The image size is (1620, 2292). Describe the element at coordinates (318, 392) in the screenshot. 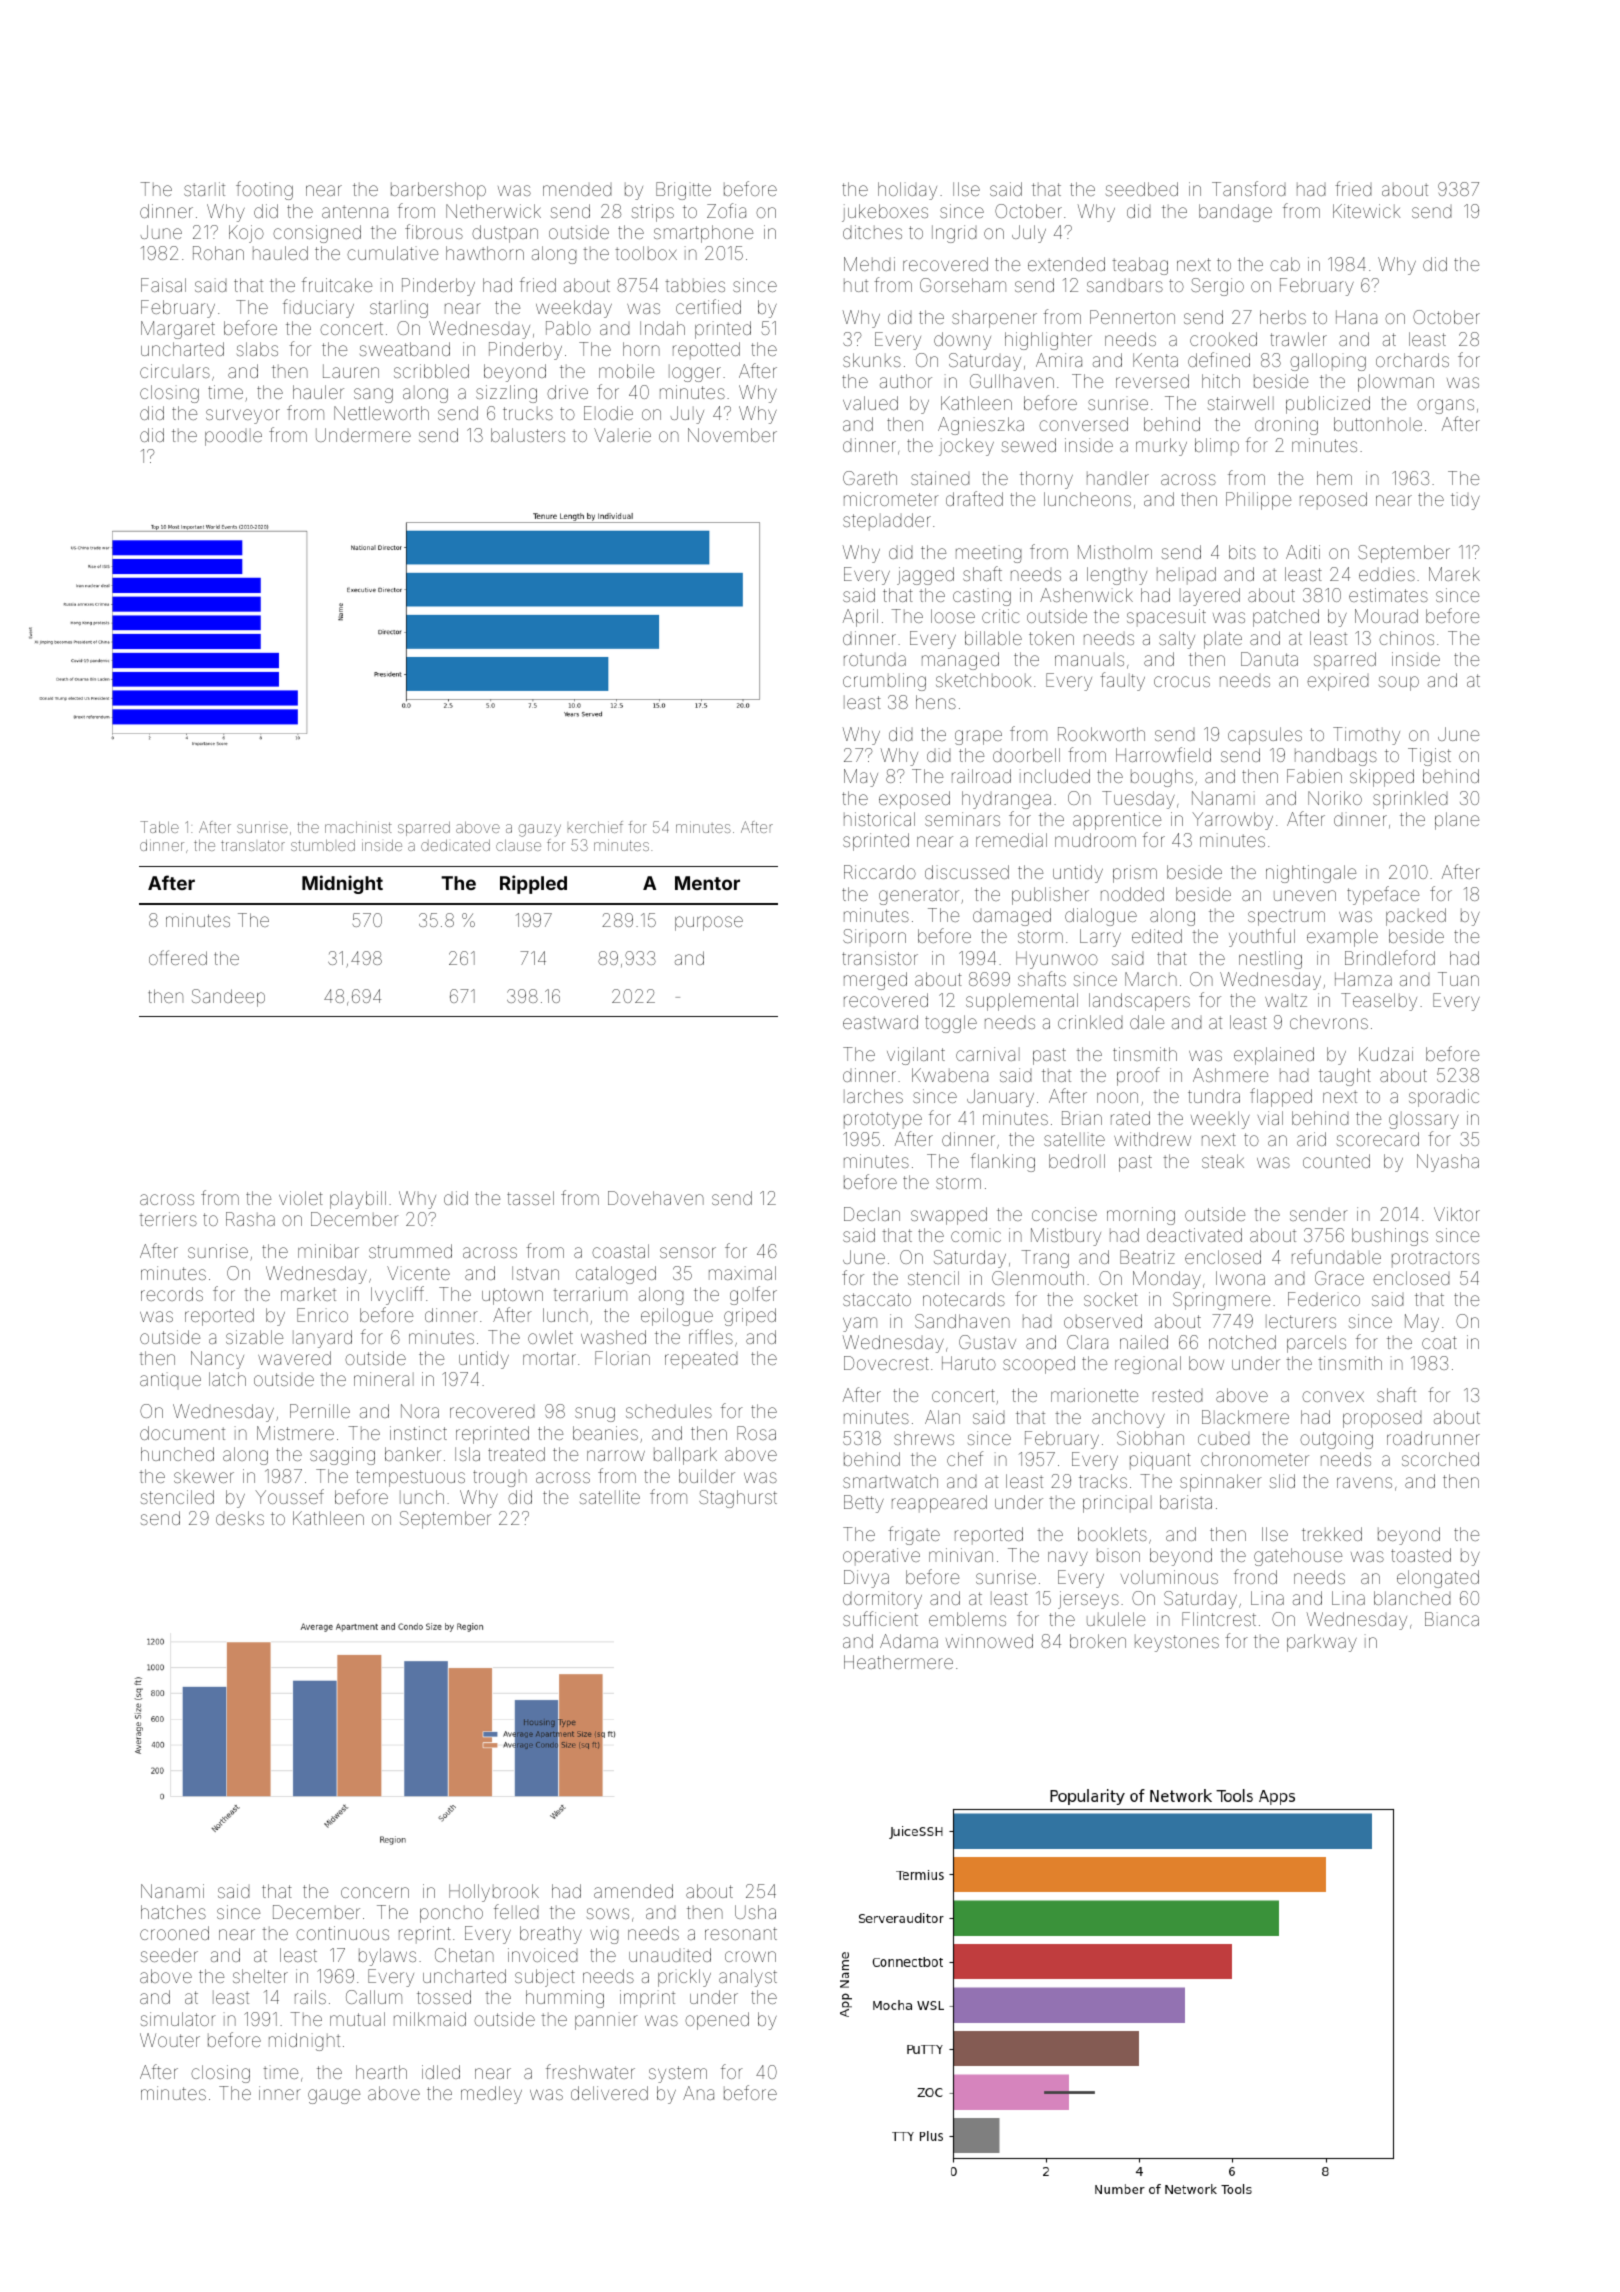

I see `hauler` at that location.
